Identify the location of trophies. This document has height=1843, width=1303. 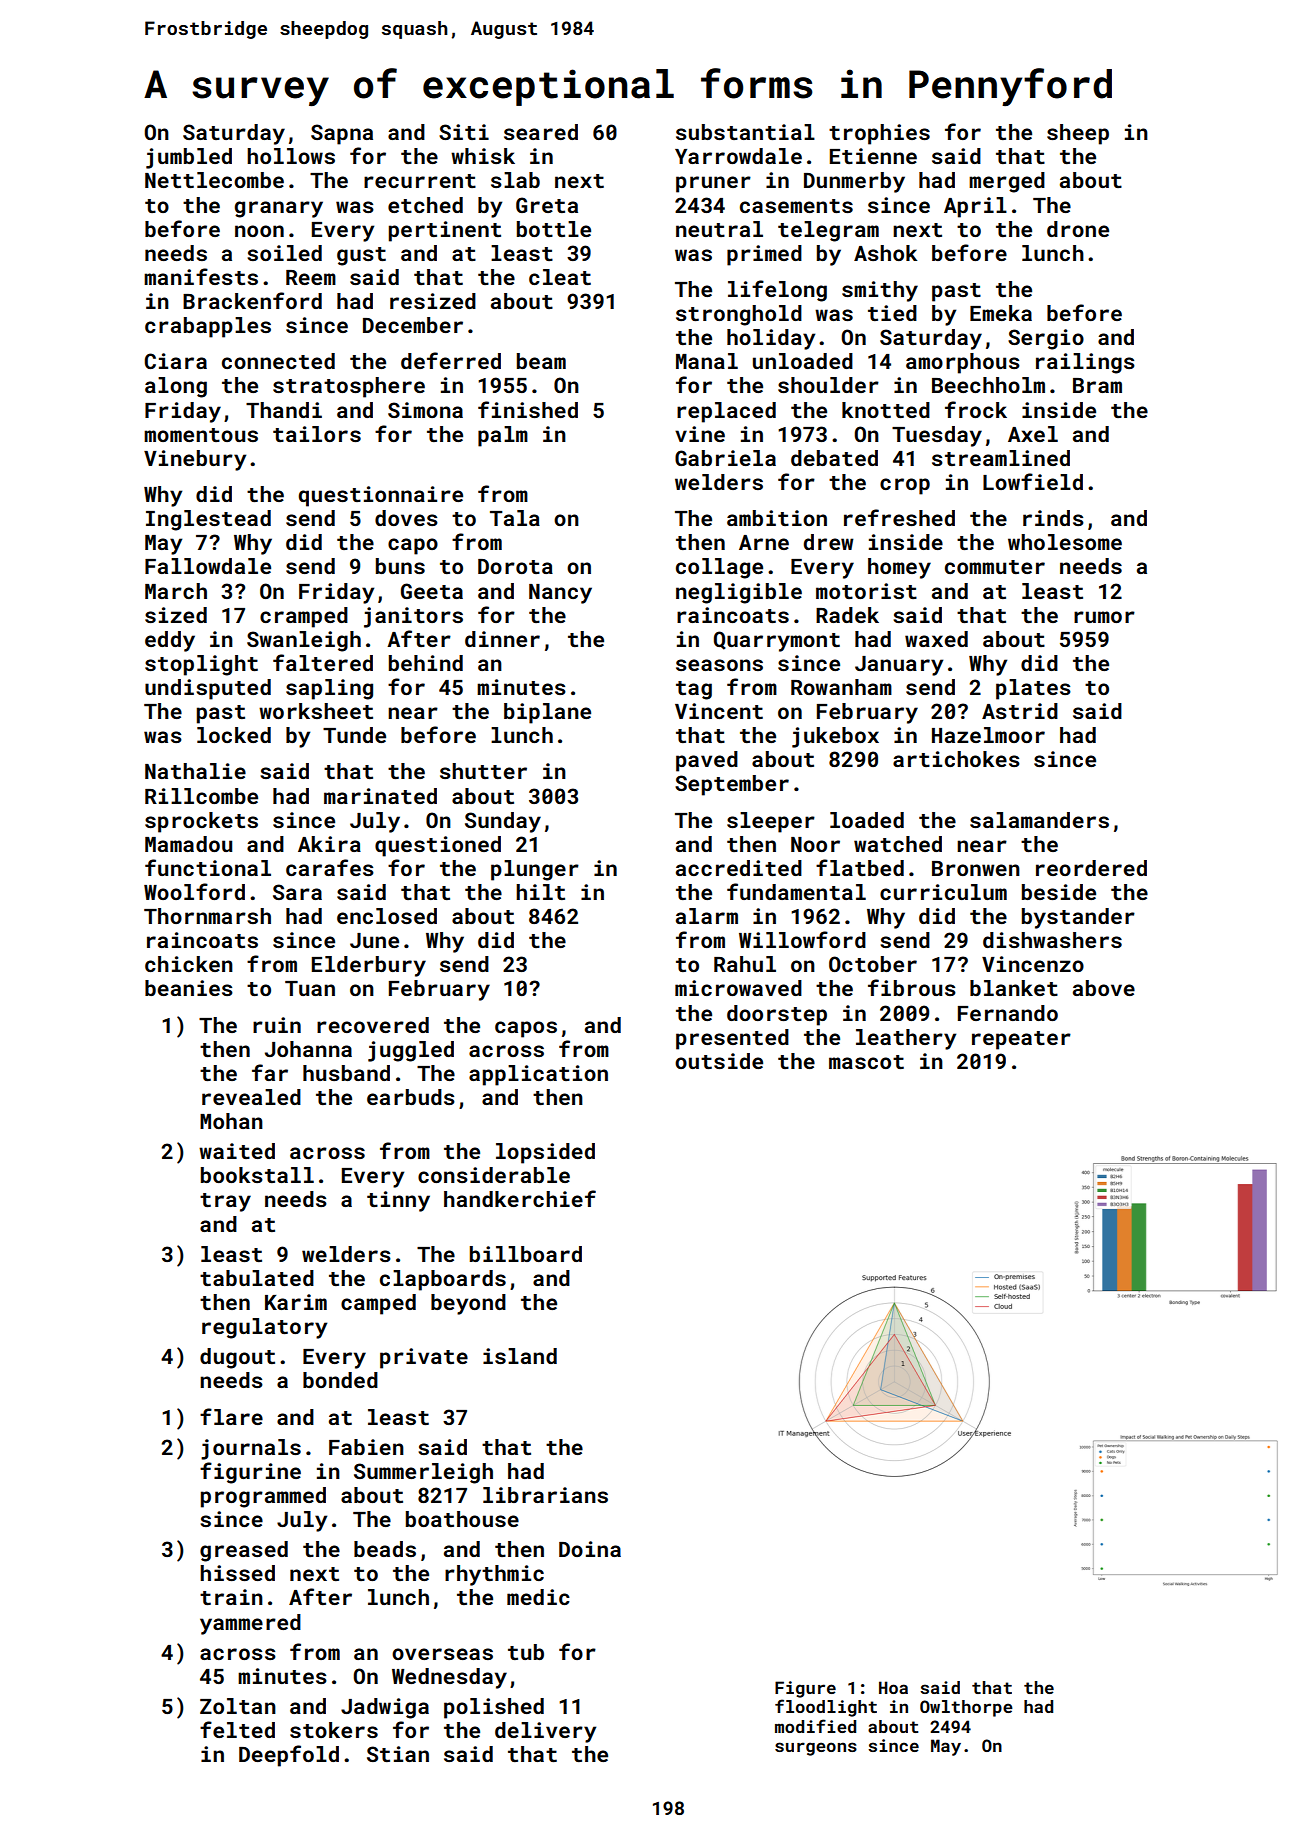
(879, 134).
